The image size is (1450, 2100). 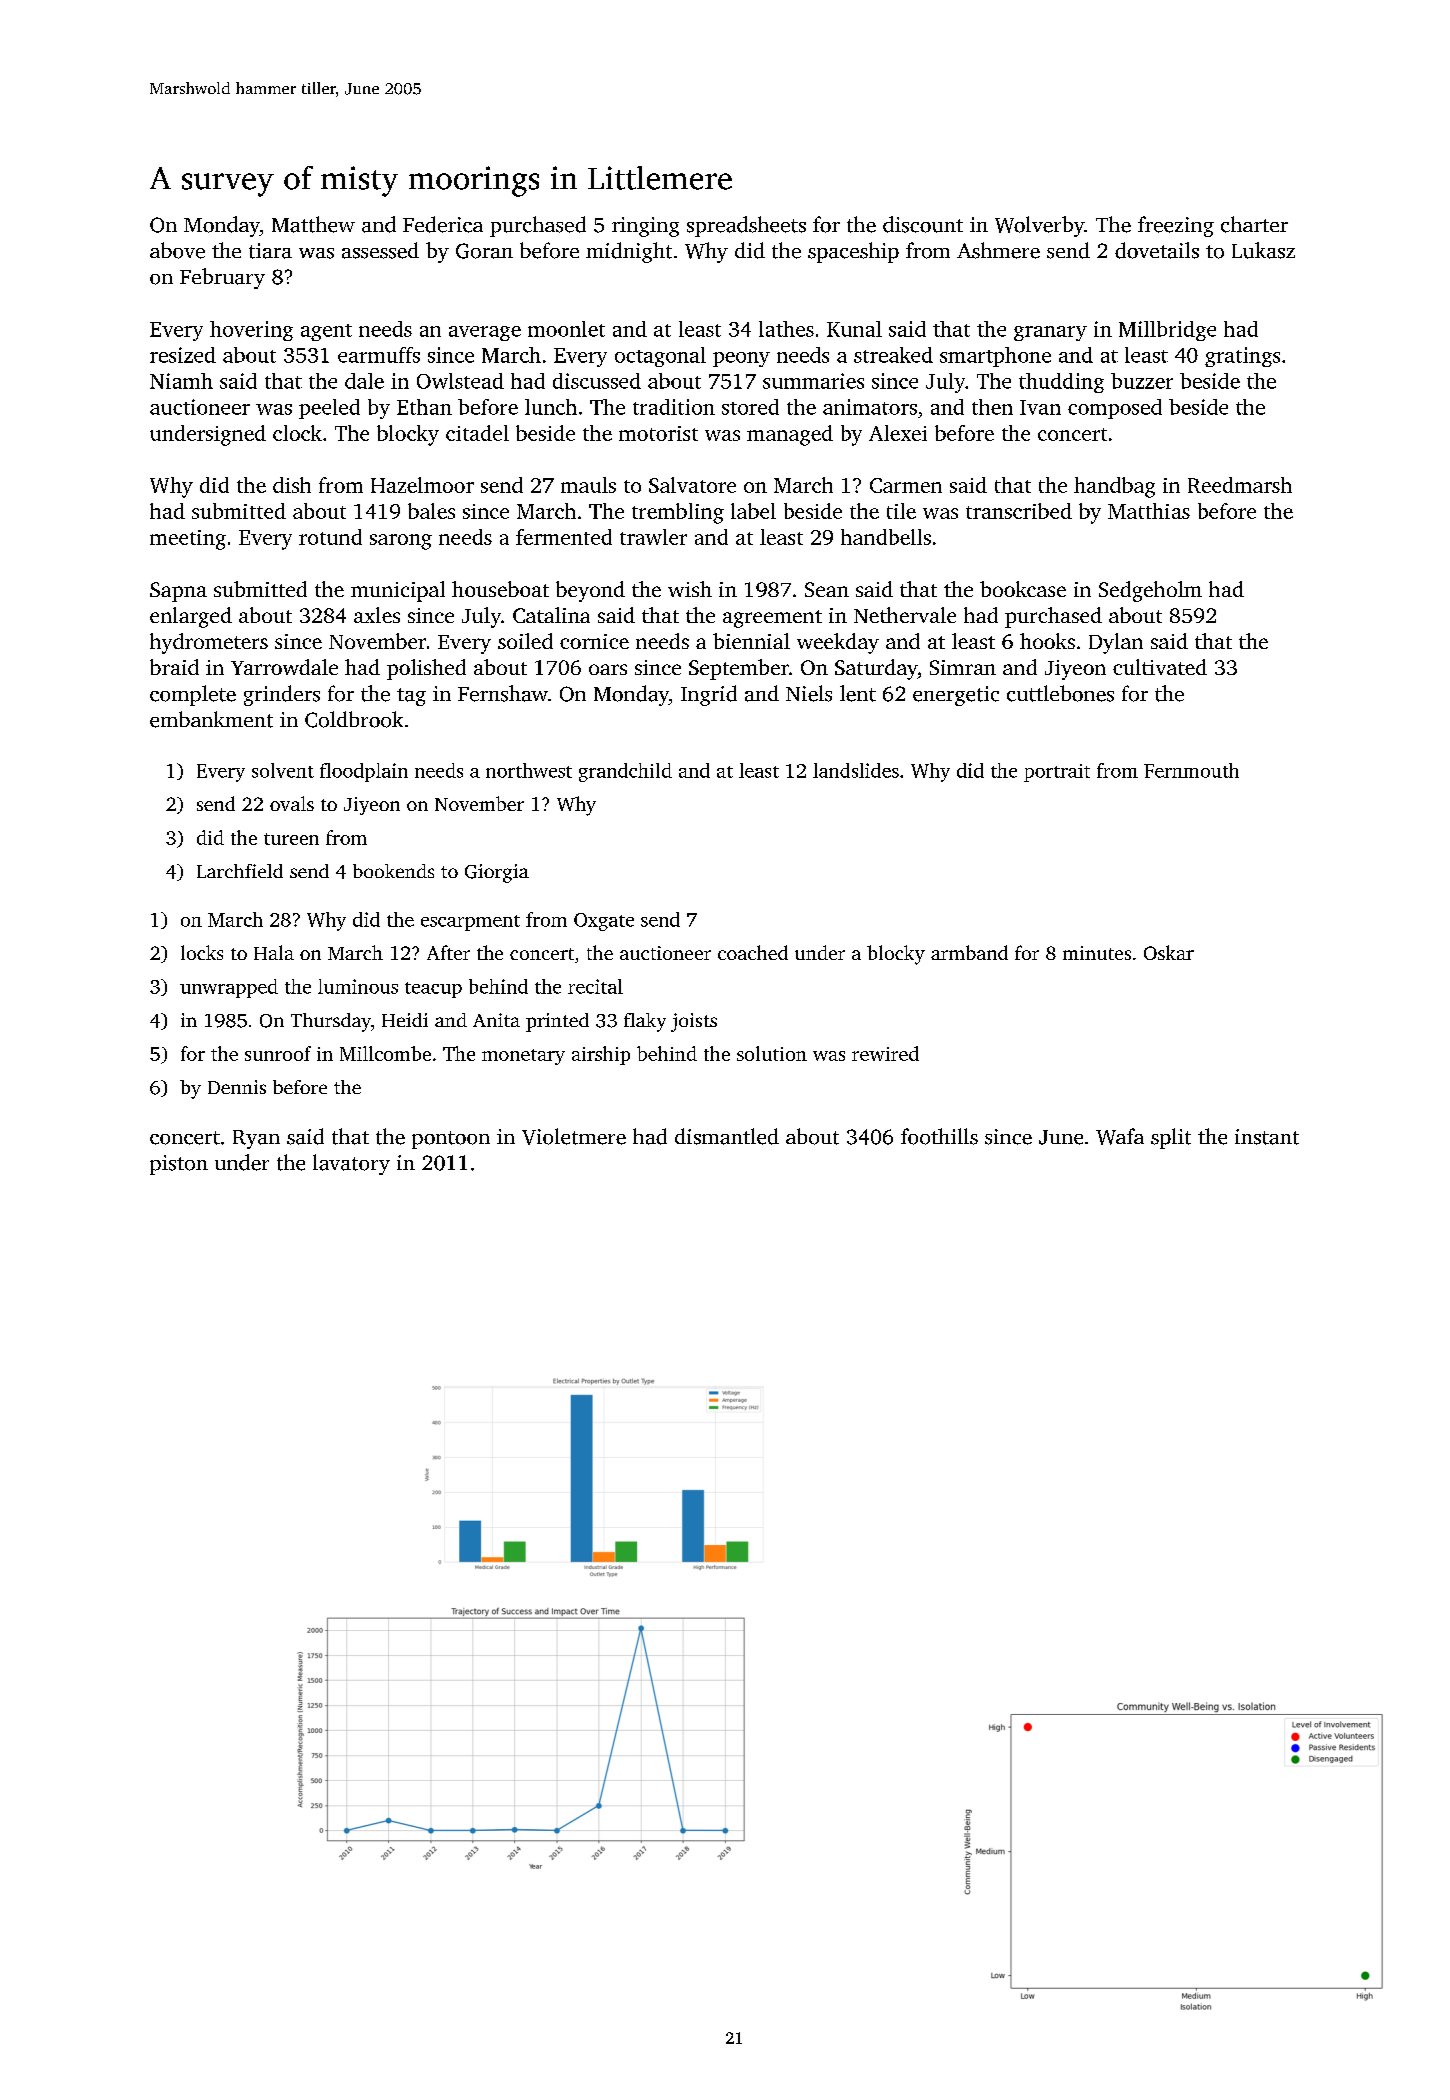 I want to click on peeled, so click(x=329, y=409).
